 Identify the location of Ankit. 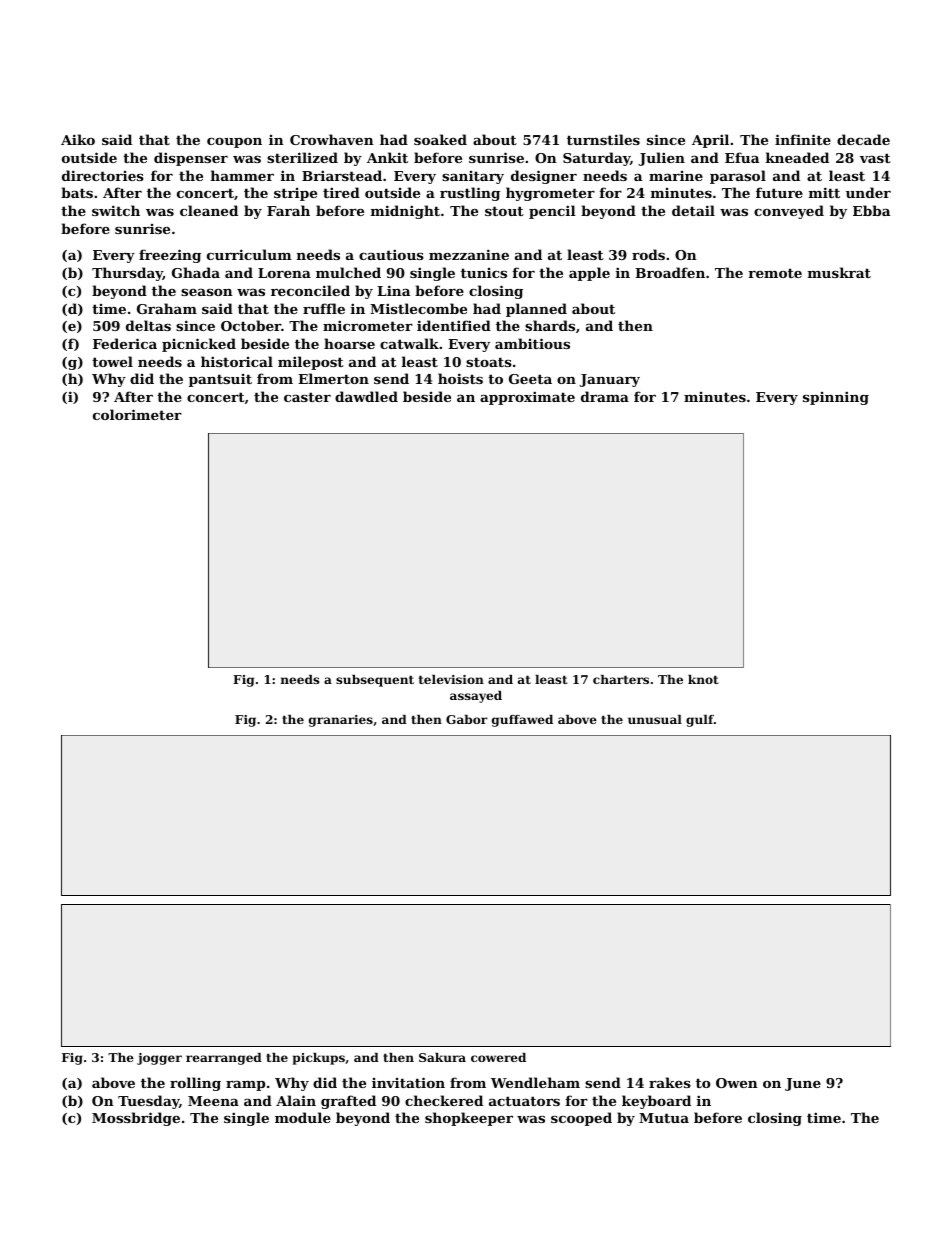
(387, 157).
